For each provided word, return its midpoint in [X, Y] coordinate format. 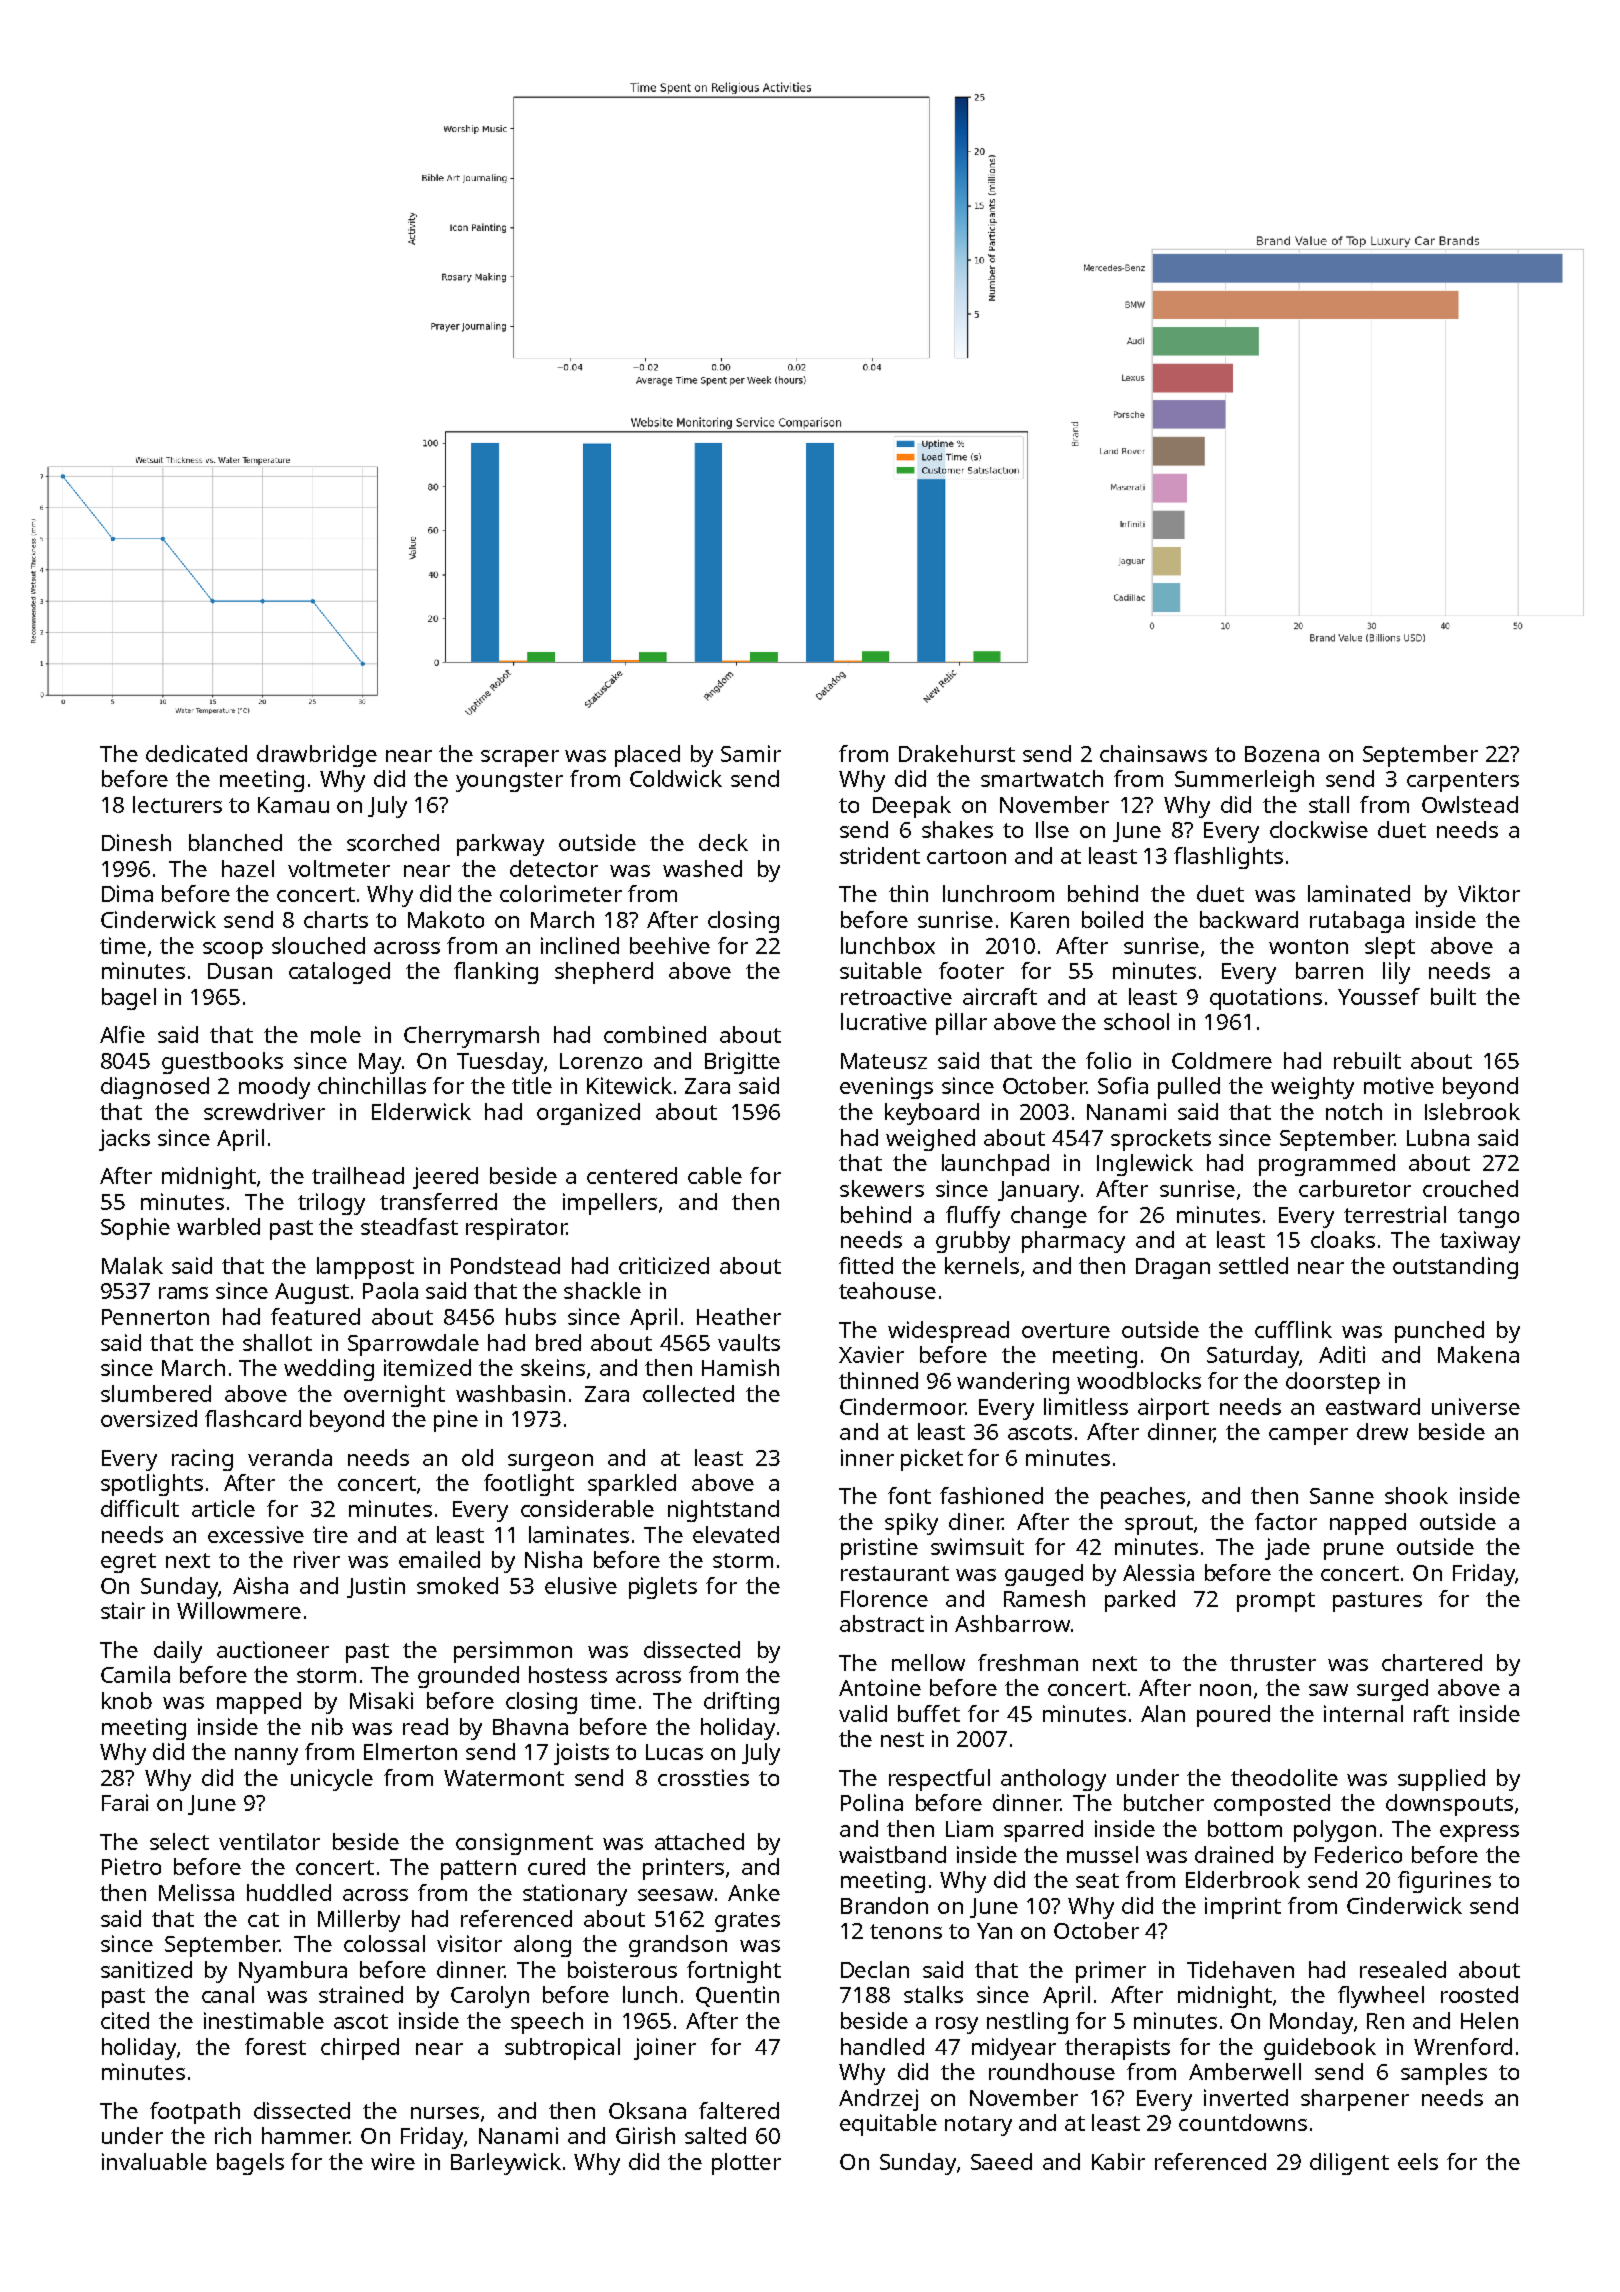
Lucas [674, 1752]
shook [1416, 1495]
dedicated [196, 753]
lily [1396, 973]
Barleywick [506, 2164]
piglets [663, 1588]
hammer [305, 2135]
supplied [1441, 1780]
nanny [266, 1756]
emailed [439, 1559]
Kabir [1118, 2161]
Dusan [240, 971]
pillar [961, 1024]
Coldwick [676, 778]
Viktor [1489, 893]
